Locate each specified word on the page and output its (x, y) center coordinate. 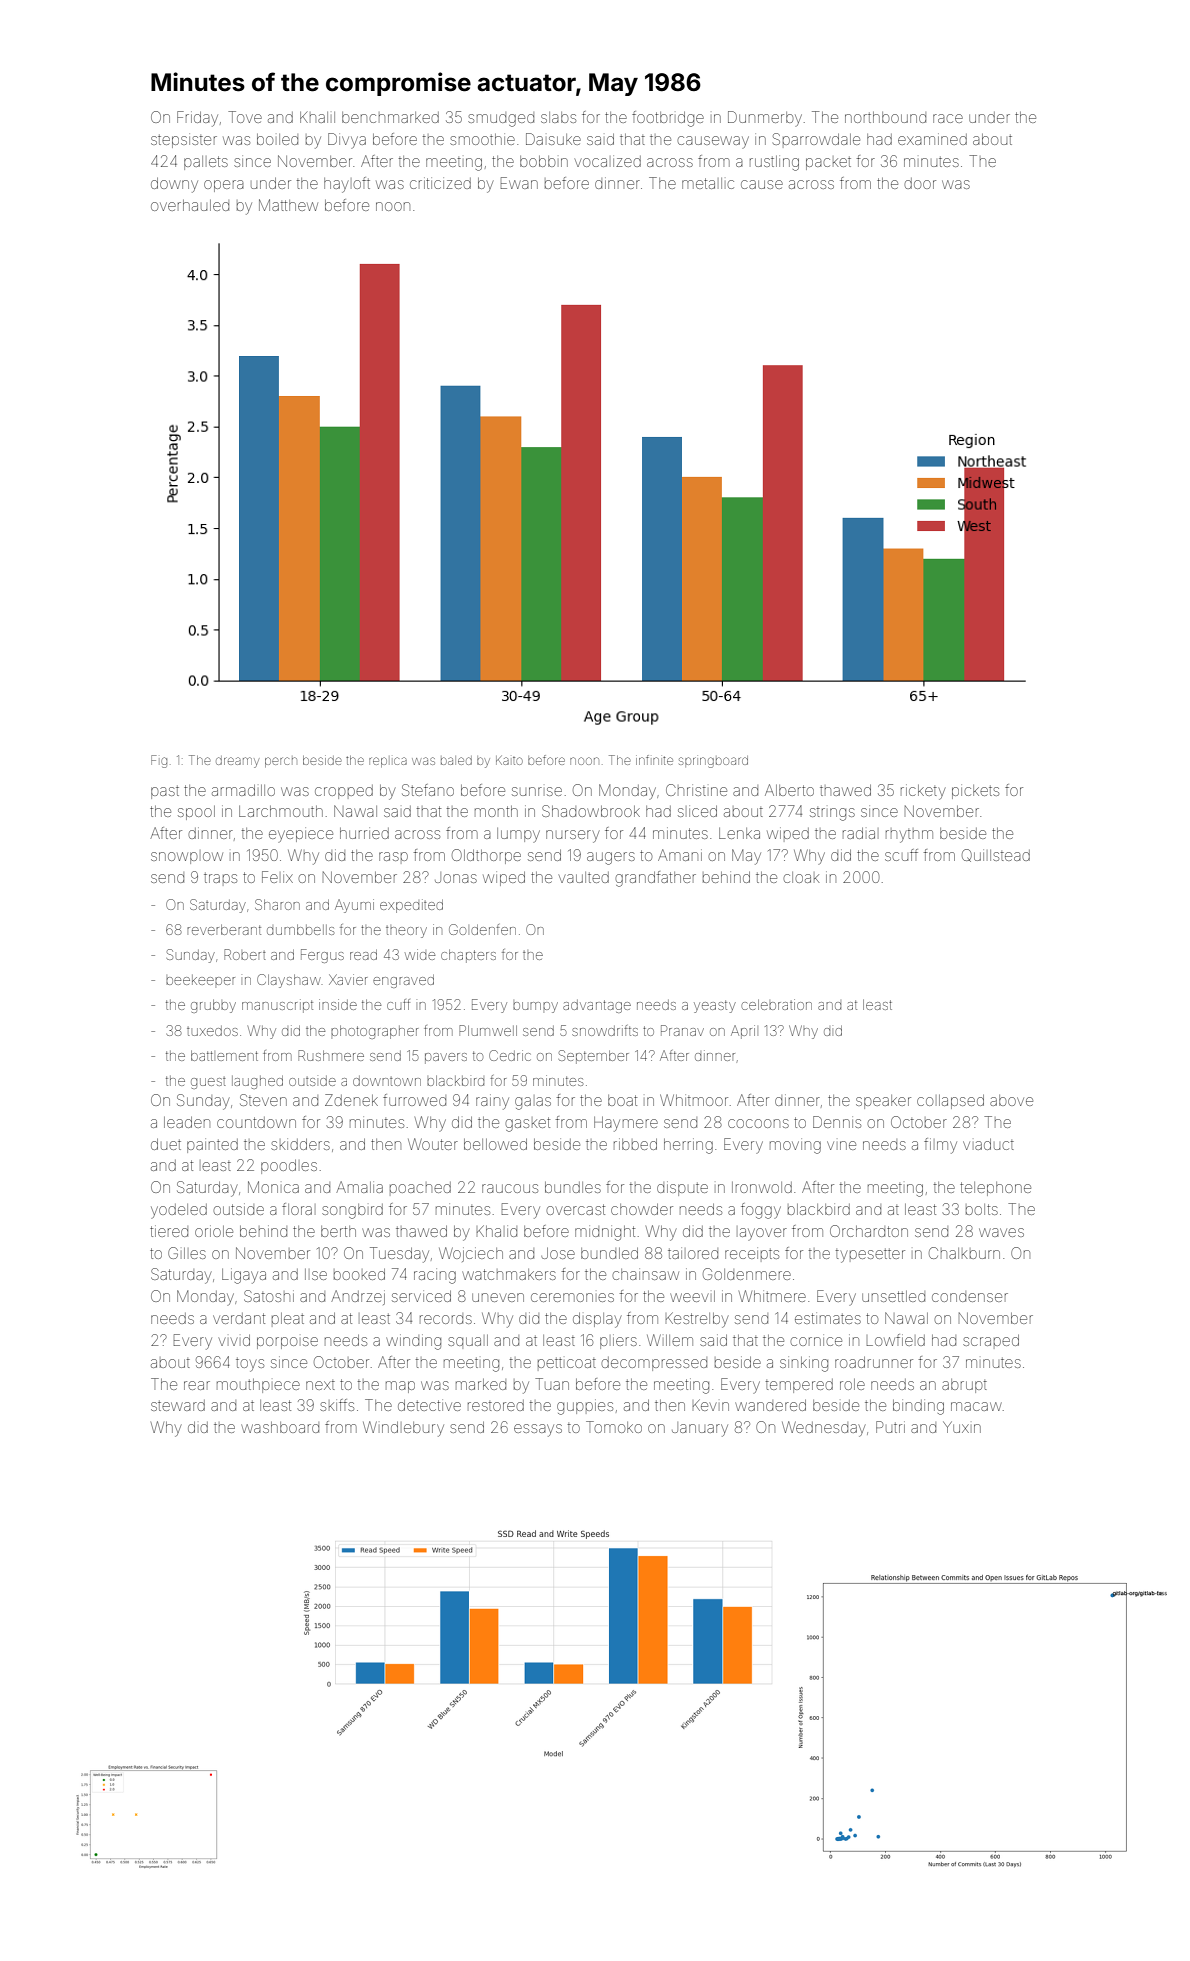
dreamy (237, 762)
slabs (558, 117)
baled (456, 760)
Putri (890, 1427)
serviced (421, 1296)
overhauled (190, 205)
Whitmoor (694, 1100)
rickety (923, 792)
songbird (352, 1211)
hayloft (347, 185)
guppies (585, 1407)
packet (828, 163)
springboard (713, 762)
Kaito (509, 760)
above (1011, 1100)
